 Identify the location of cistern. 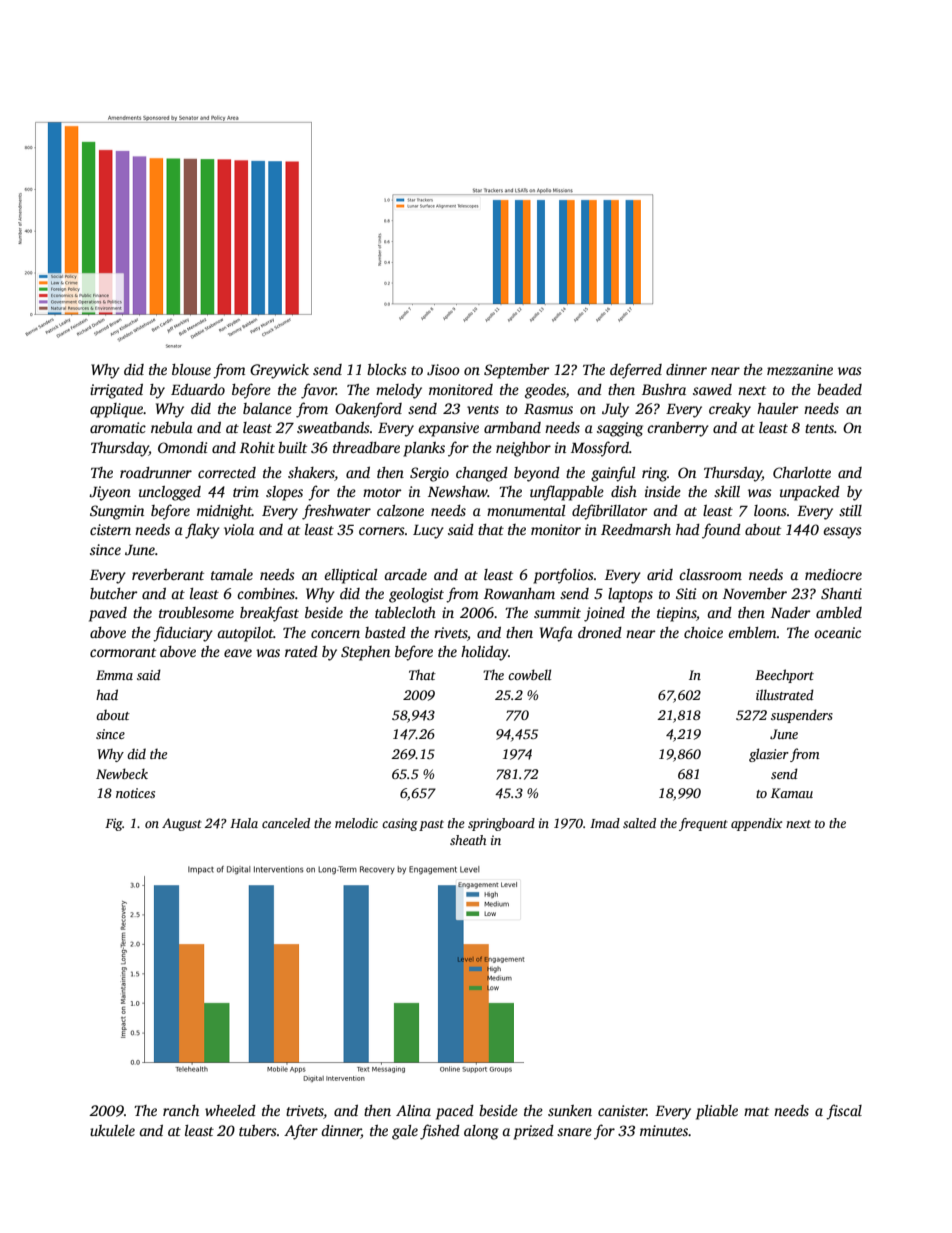
(110, 529).
